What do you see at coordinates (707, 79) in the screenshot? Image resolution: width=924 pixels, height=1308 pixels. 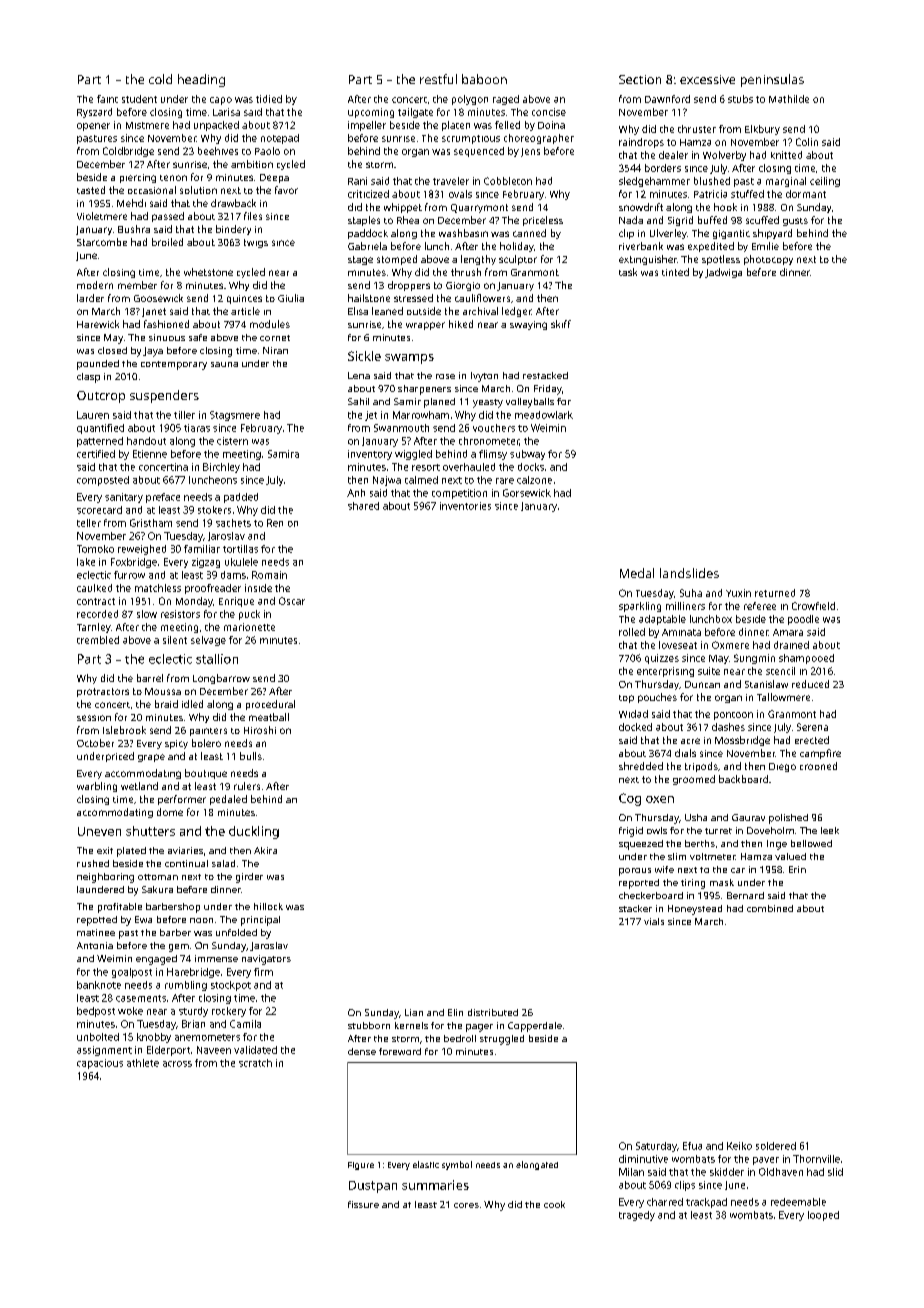 I see `excessive` at bounding box center [707, 79].
